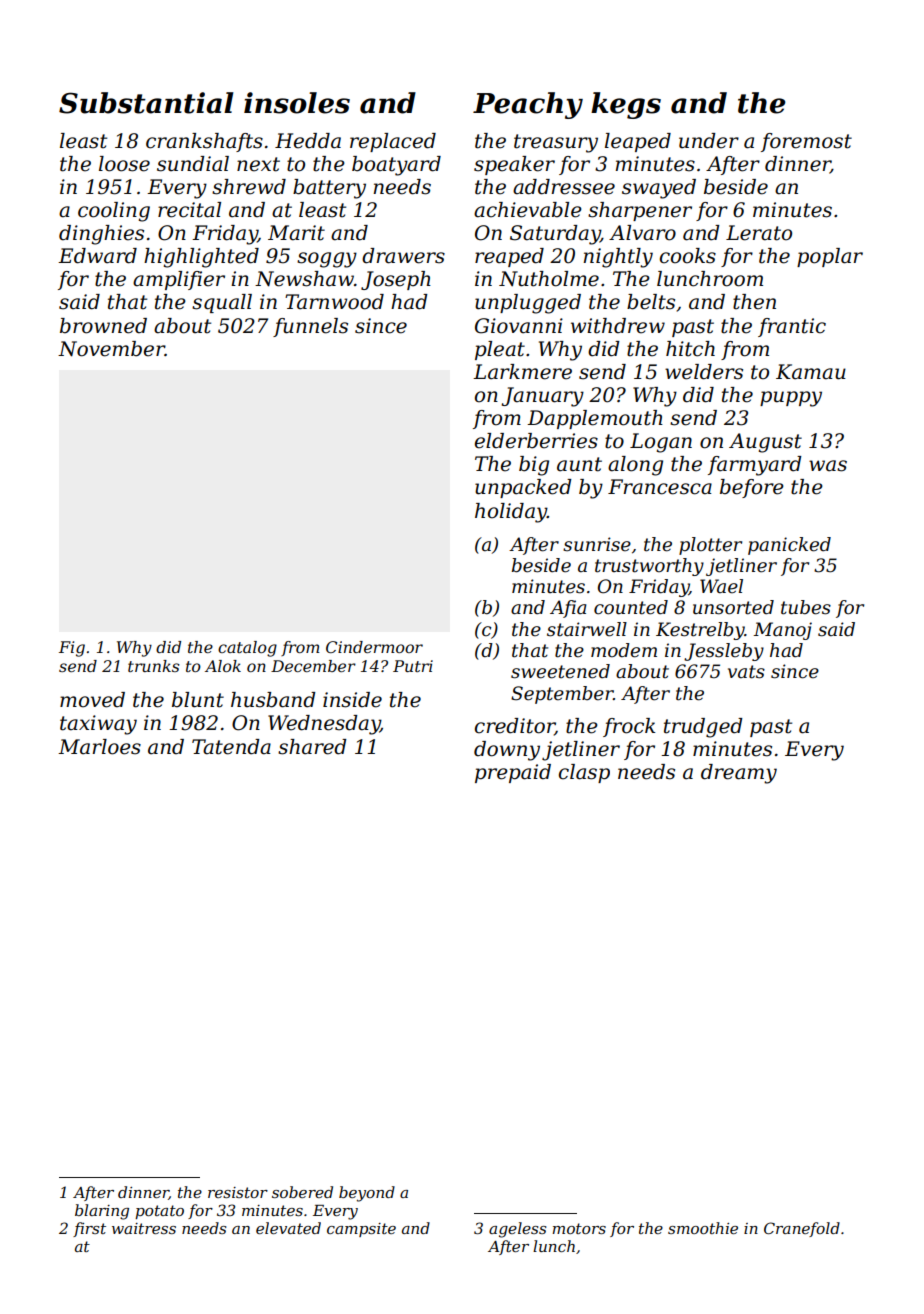  Describe the element at coordinates (72, 649) in the image. I see `Fig` at that location.
